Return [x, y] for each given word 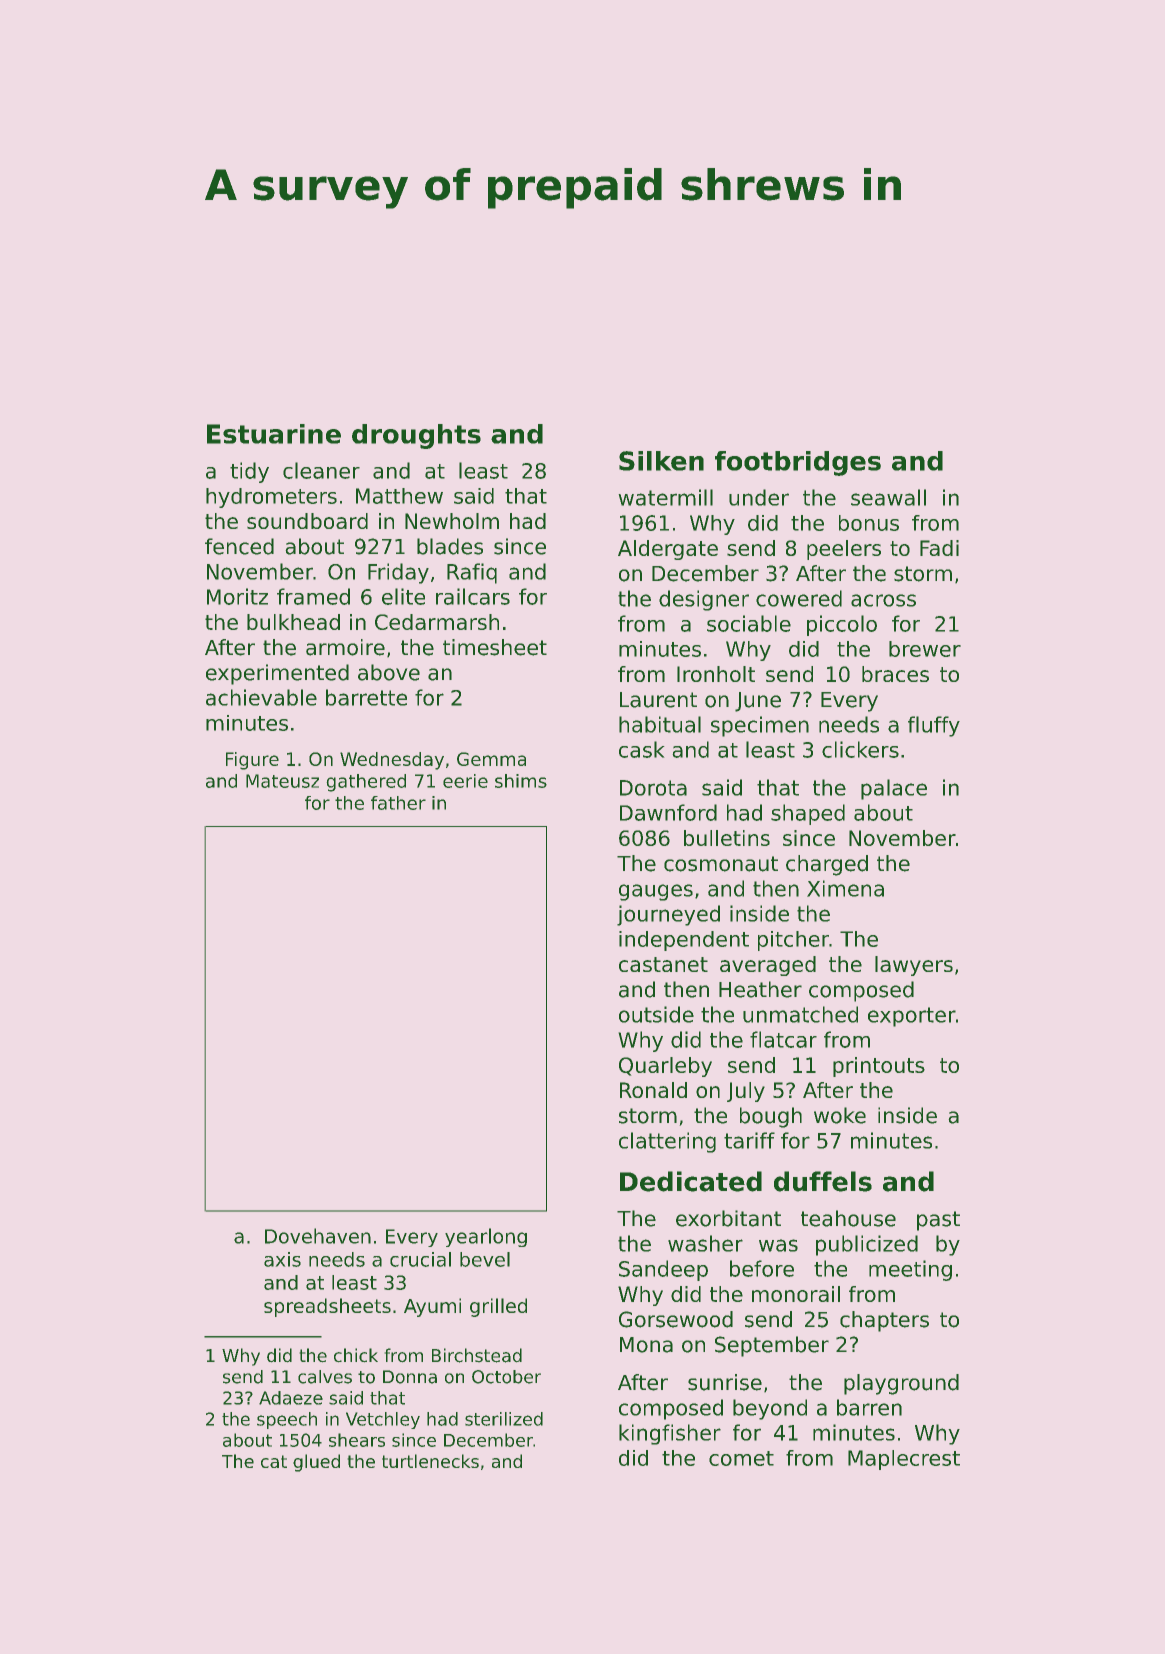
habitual [660, 724]
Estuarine [274, 434]
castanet [663, 964]
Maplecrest [904, 1460]
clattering [667, 1142]
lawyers [914, 966]
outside [656, 1014]
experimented [277, 674]
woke [840, 1115]
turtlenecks [430, 1461]
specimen [760, 726]
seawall [888, 497]
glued [316, 1463]
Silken [661, 461]
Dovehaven [318, 1236]
